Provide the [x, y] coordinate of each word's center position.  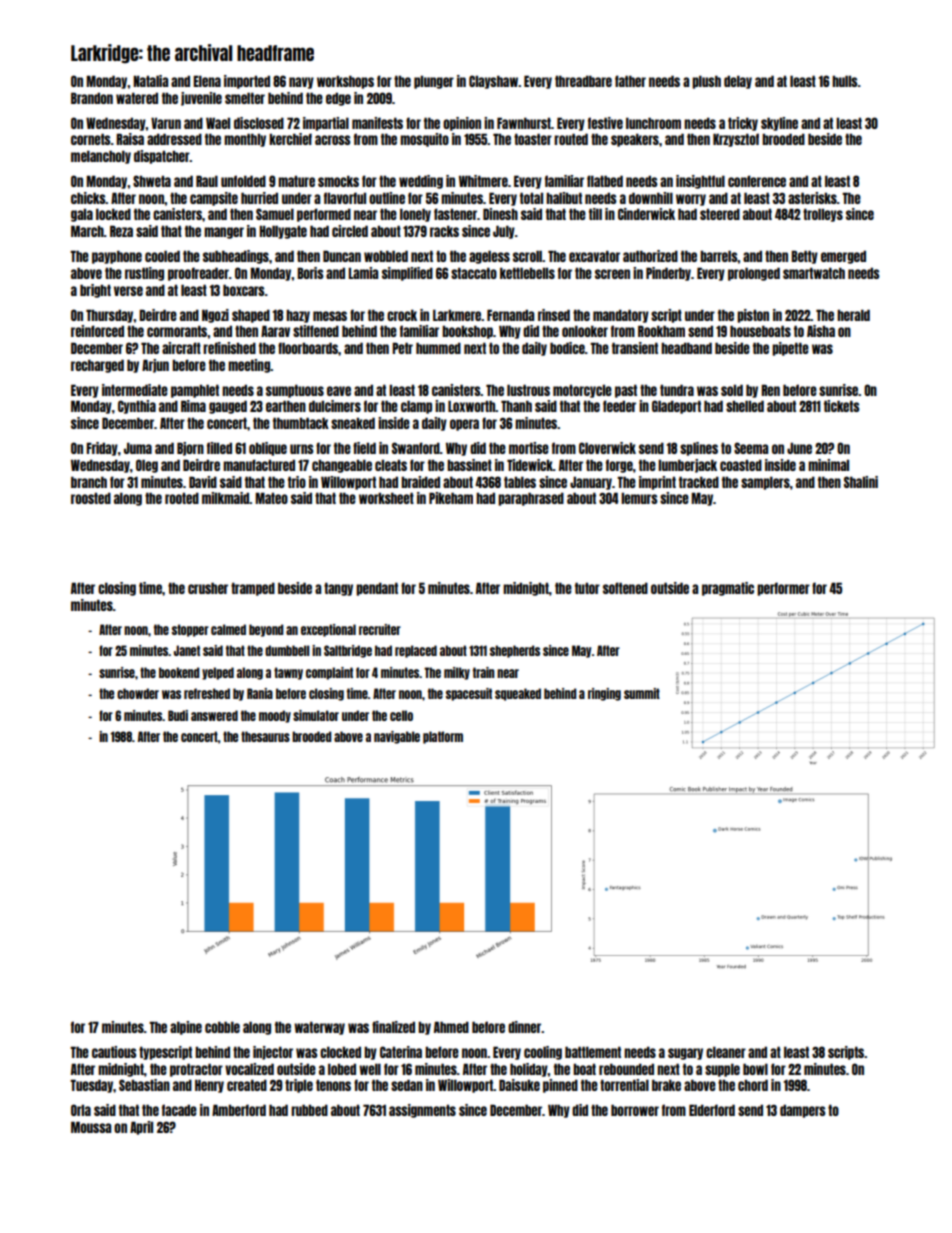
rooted [182, 498]
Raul [207, 181]
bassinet [469, 465]
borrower [635, 1110]
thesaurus [265, 736]
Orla [81, 1110]
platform [443, 737]
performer [783, 589]
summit [642, 693]
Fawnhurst [524, 123]
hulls [845, 81]
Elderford [712, 1110]
